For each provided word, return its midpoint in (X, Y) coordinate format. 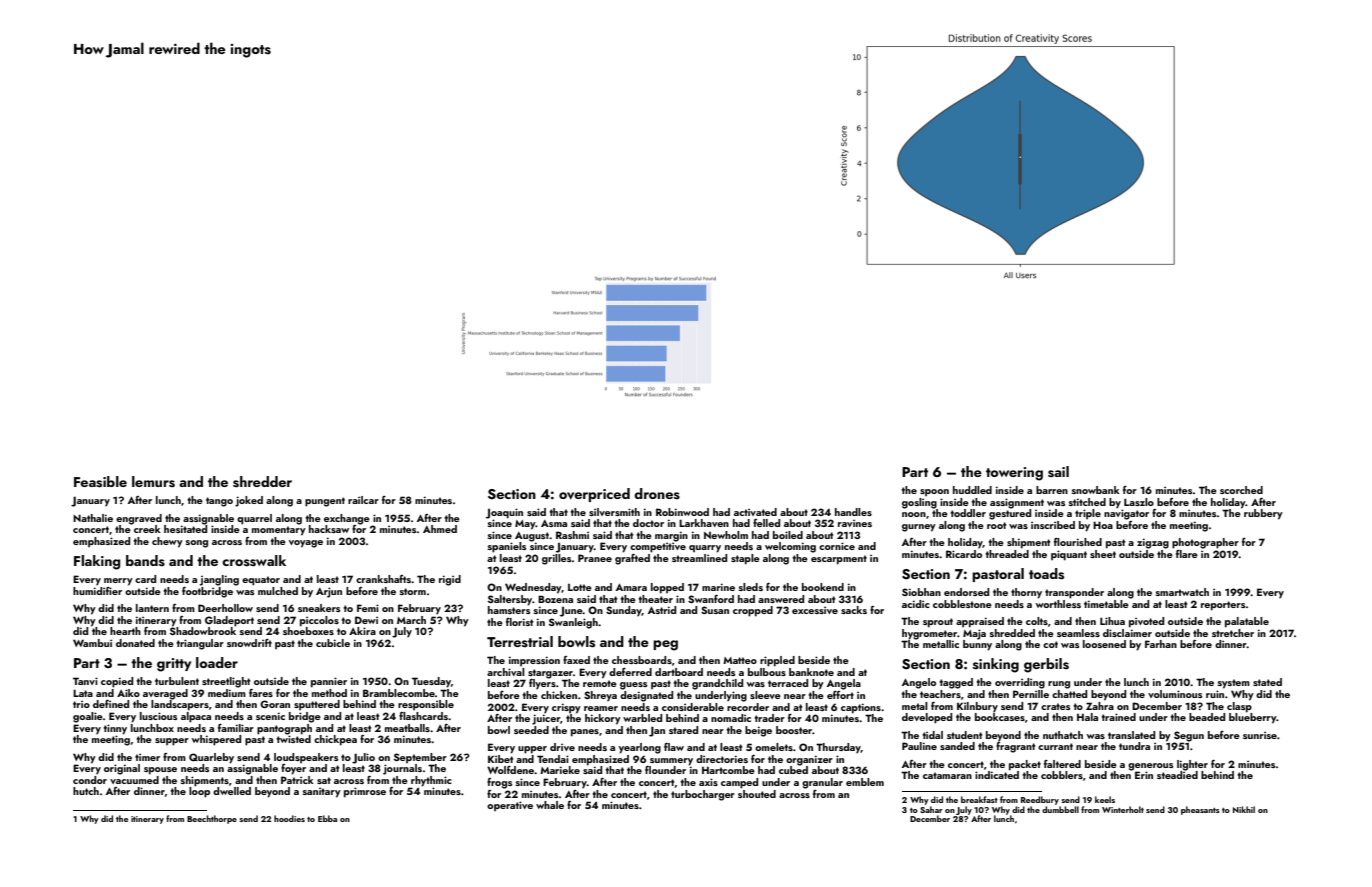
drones (657, 493)
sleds (751, 587)
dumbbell (1060, 809)
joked (249, 501)
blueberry (1253, 718)
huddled (972, 490)
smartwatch (1182, 592)
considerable (693, 707)
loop (199, 792)
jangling (219, 580)
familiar (236, 728)
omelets (774, 747)
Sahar (931, 809)
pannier (329, 682)
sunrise (1260, 735)
